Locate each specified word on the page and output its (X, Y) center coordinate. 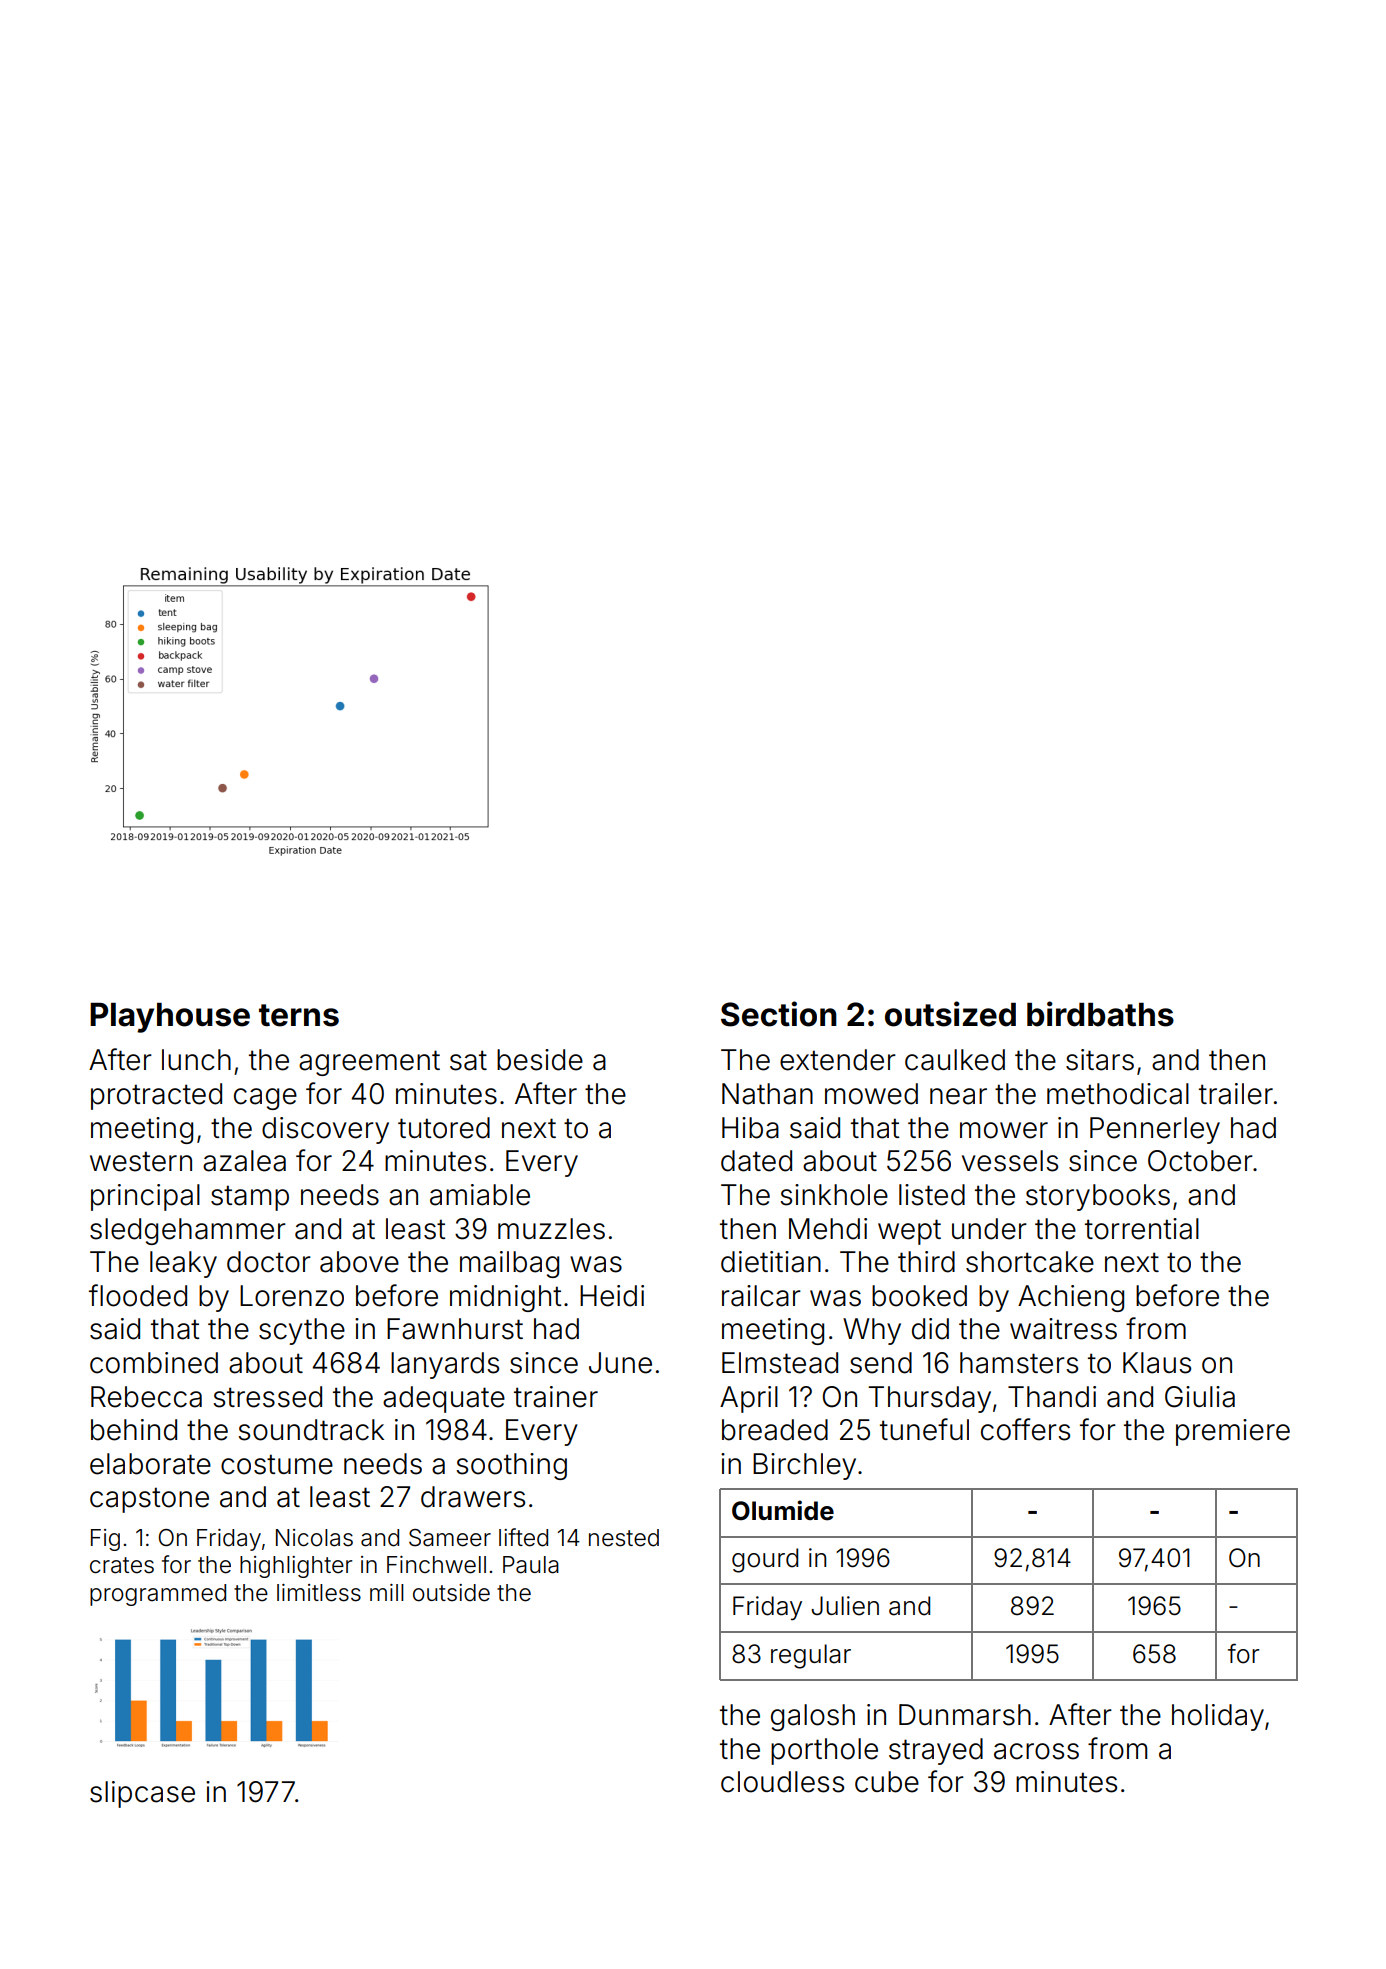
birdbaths (1100, 1014)
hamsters (1019, 1363)
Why (872, 1331)
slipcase (142, 1794)
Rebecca (146, 1397)
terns (299, 1015)
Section (779, 1014)
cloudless (782, 1782)
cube (887, 1782)
